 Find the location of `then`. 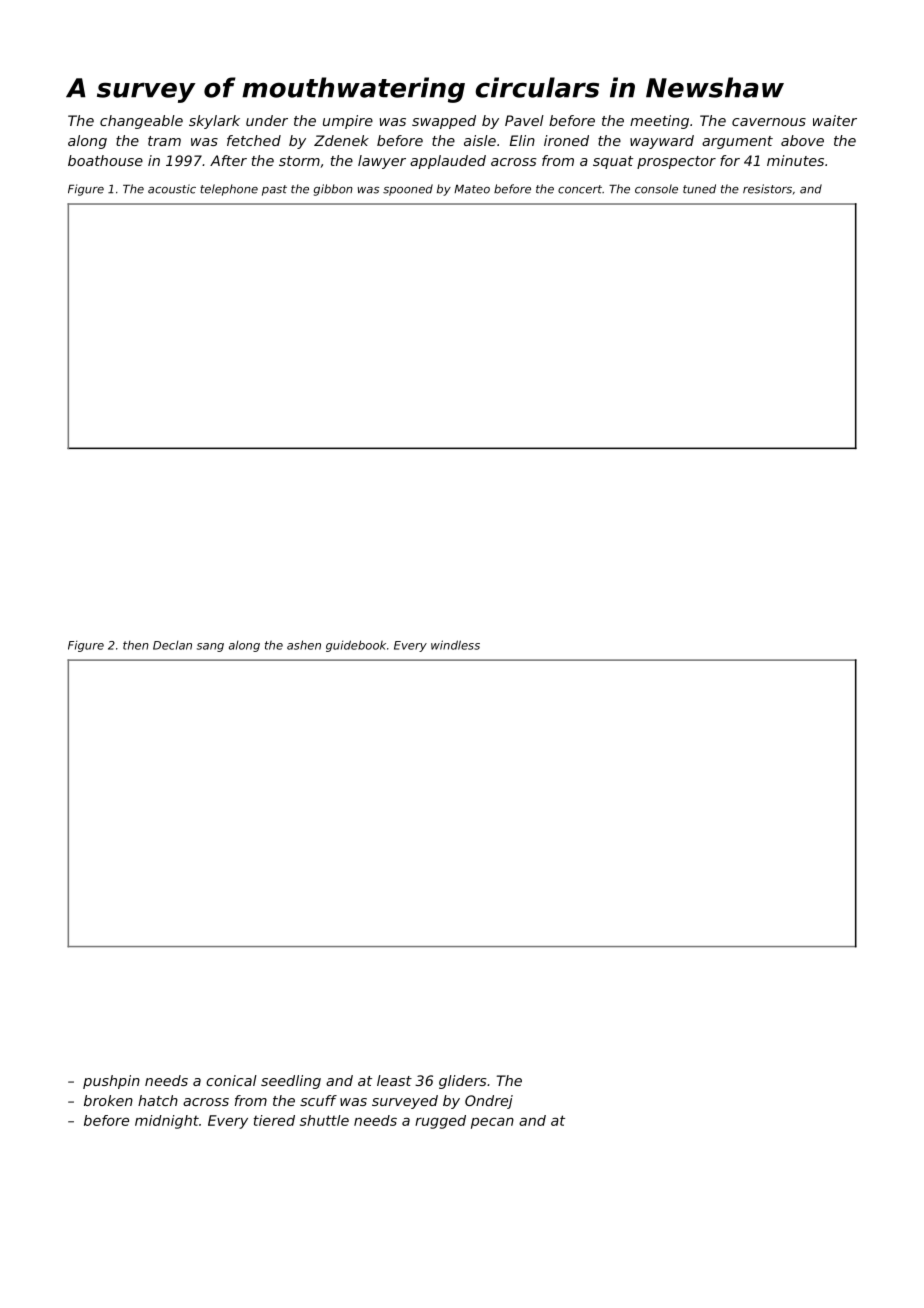

then is located at coordinates (136, 645).
